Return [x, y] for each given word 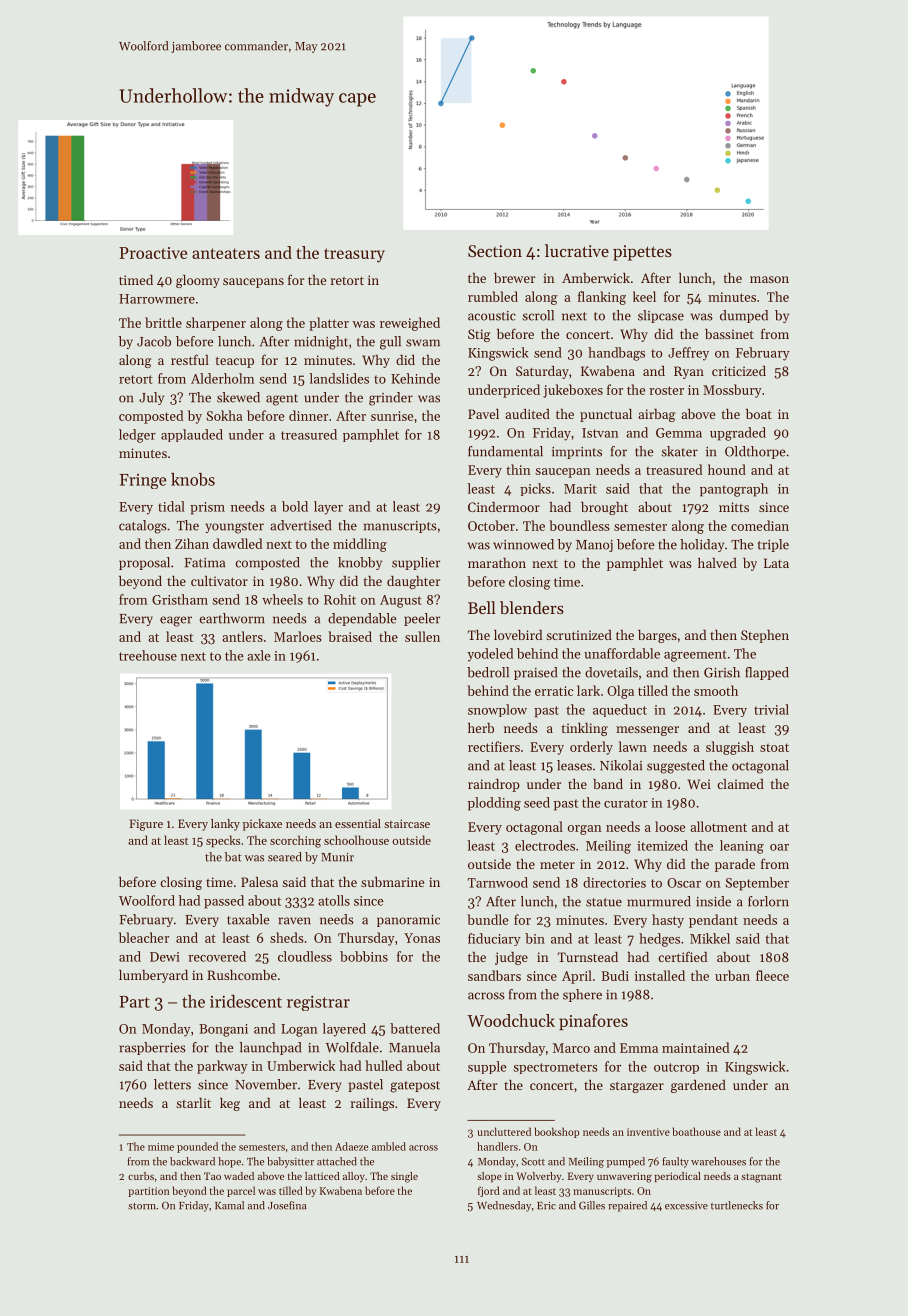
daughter [413, 582]
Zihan [192, 543]
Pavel [483, 413]
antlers [242, 636]
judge [511, 958]
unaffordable [622, 653]
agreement [695, 656]
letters [172, 1084]
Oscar [684, 883]
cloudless [305, 956]
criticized [739, 371]
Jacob [154, 341]
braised [350, 636]
